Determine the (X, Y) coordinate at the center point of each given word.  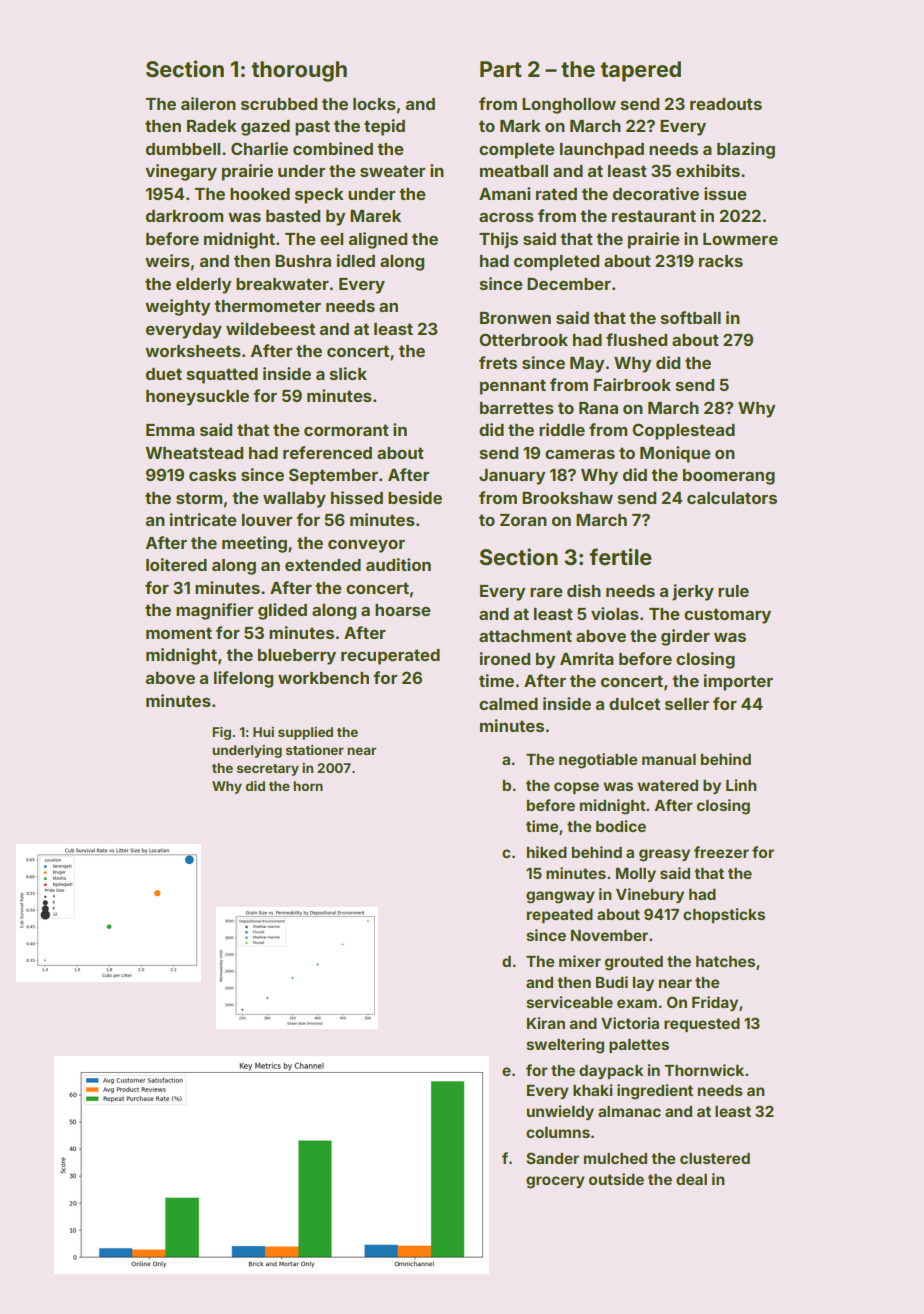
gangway (560, 897)
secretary (268, 770)
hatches (725, 961)
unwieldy (560, 1112)
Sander (552, 1158)
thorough (299, 71)
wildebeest (270, 328)
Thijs (498, 240)
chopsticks (724, 915)
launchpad (602, 151)
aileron (208, 103)
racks (721, 261)
